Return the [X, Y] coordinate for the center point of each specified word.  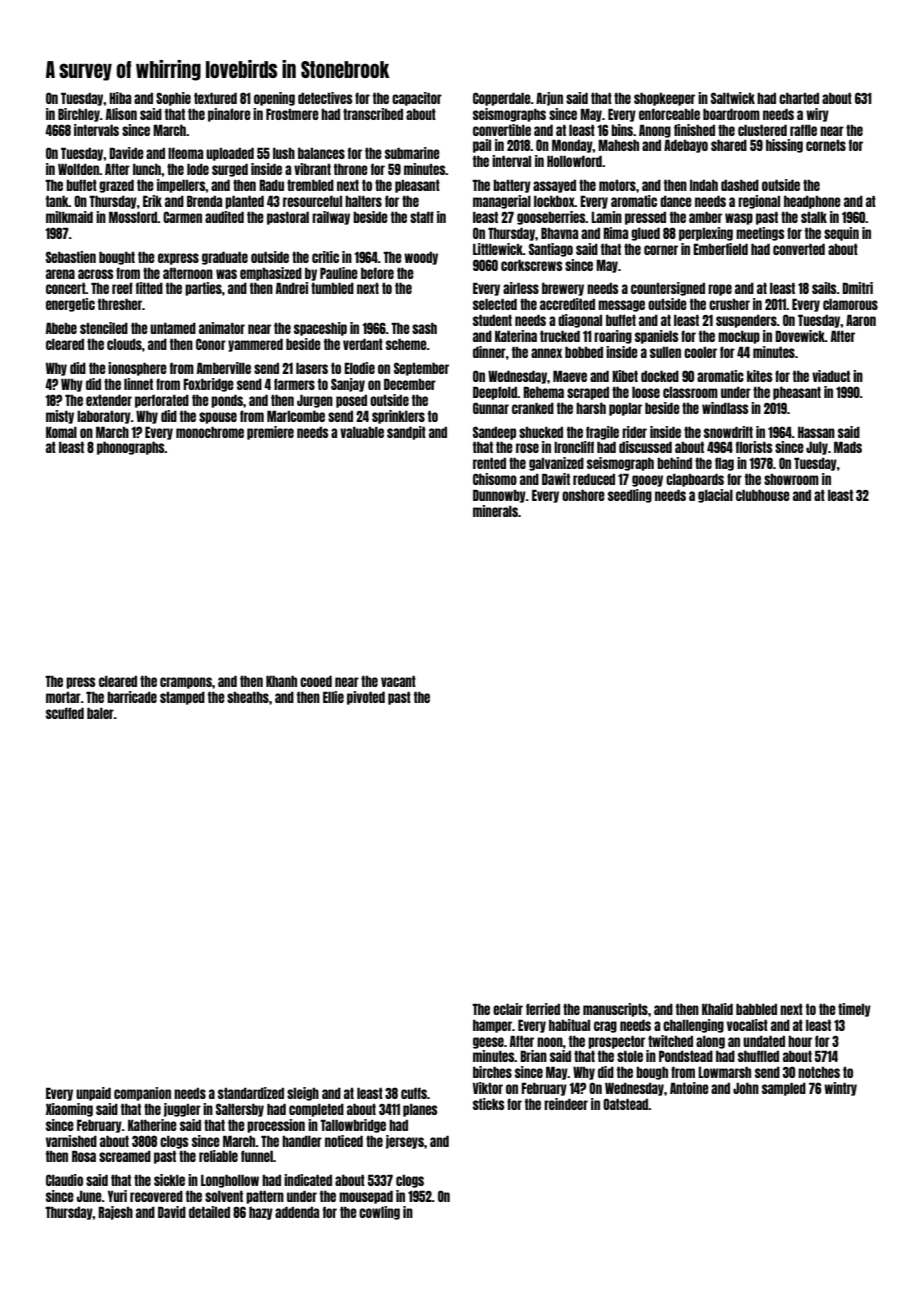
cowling [379, 1213]
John [746, 1088]
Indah [704, 185]
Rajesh [115, 1213]
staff [422, 217]
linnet [138, 384]
